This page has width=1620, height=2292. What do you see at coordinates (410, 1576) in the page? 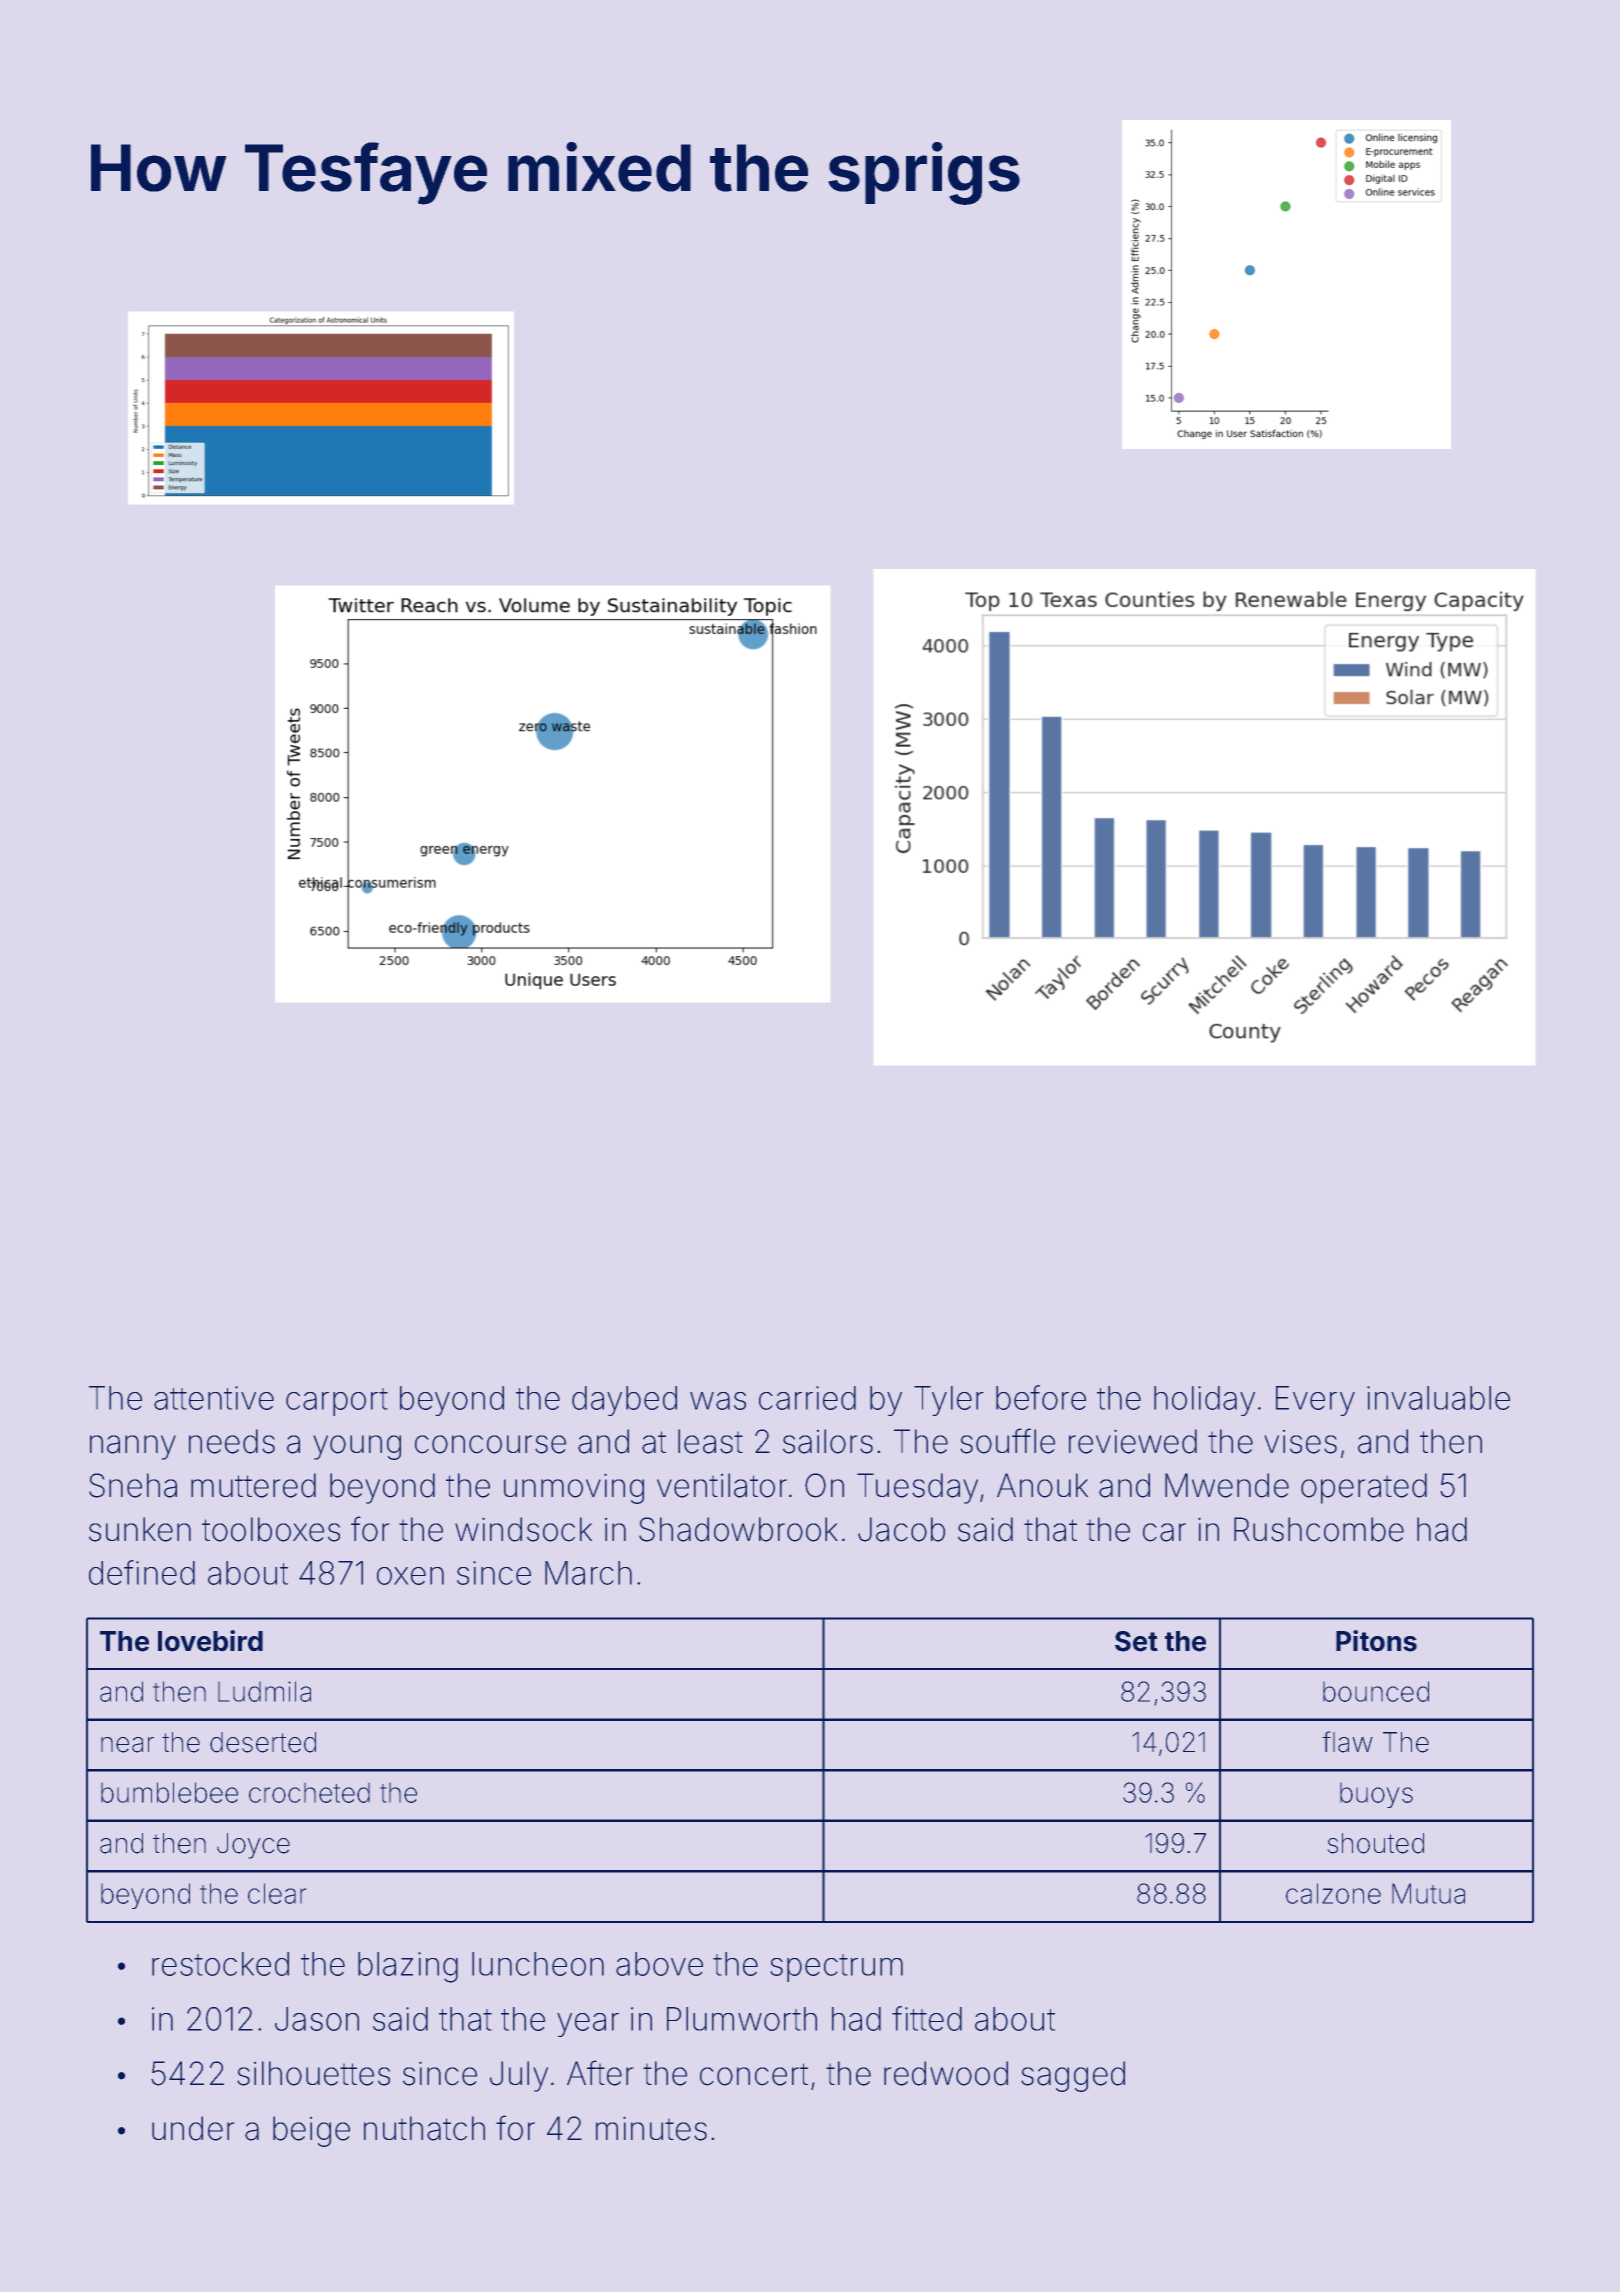
I see `oxen` at bounding box center [410, 1576].
